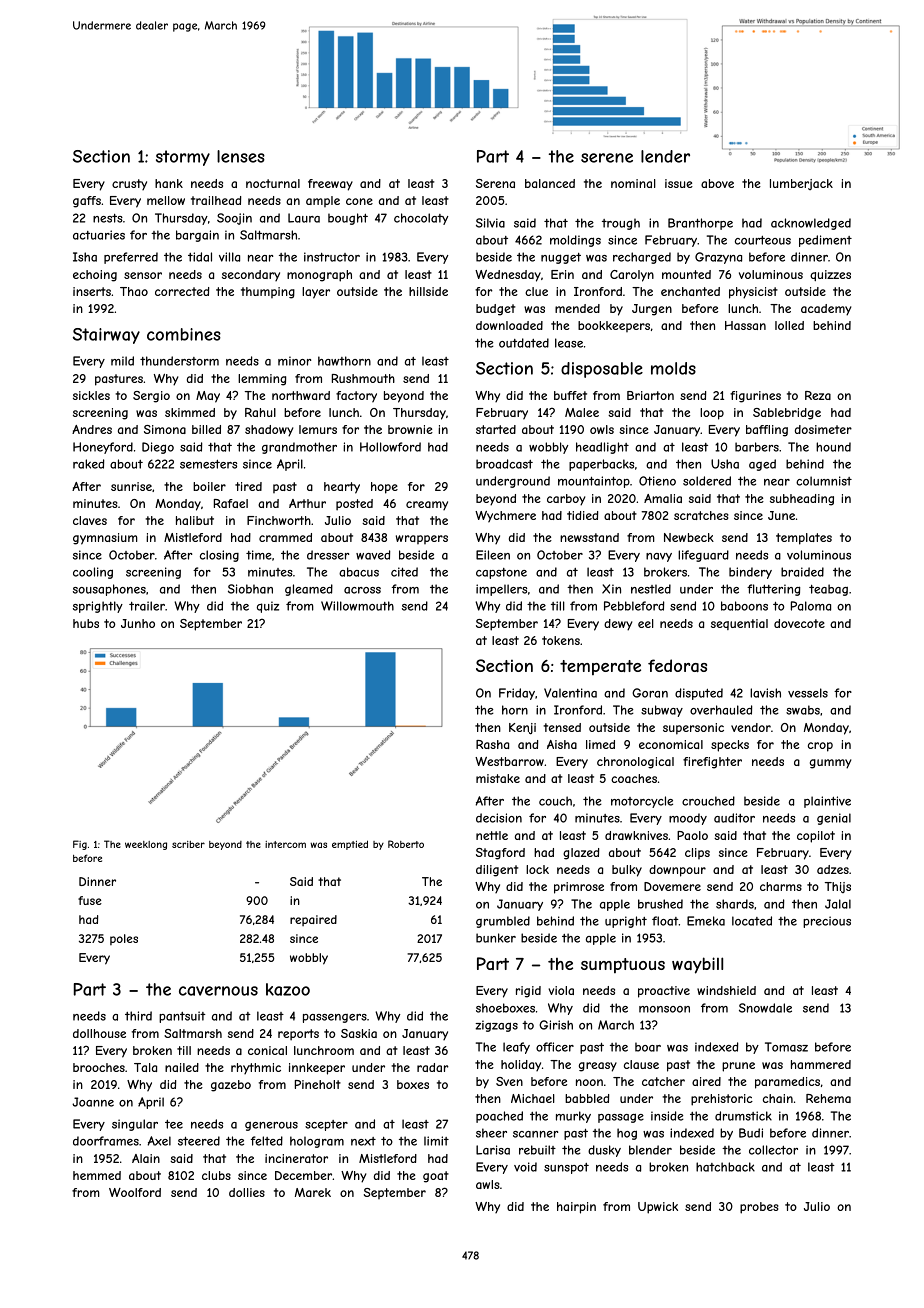 The width and height of the document is (924, 1308). Describe the element at coordinates (759, 1208) in the document. I see `probes` at that location.
